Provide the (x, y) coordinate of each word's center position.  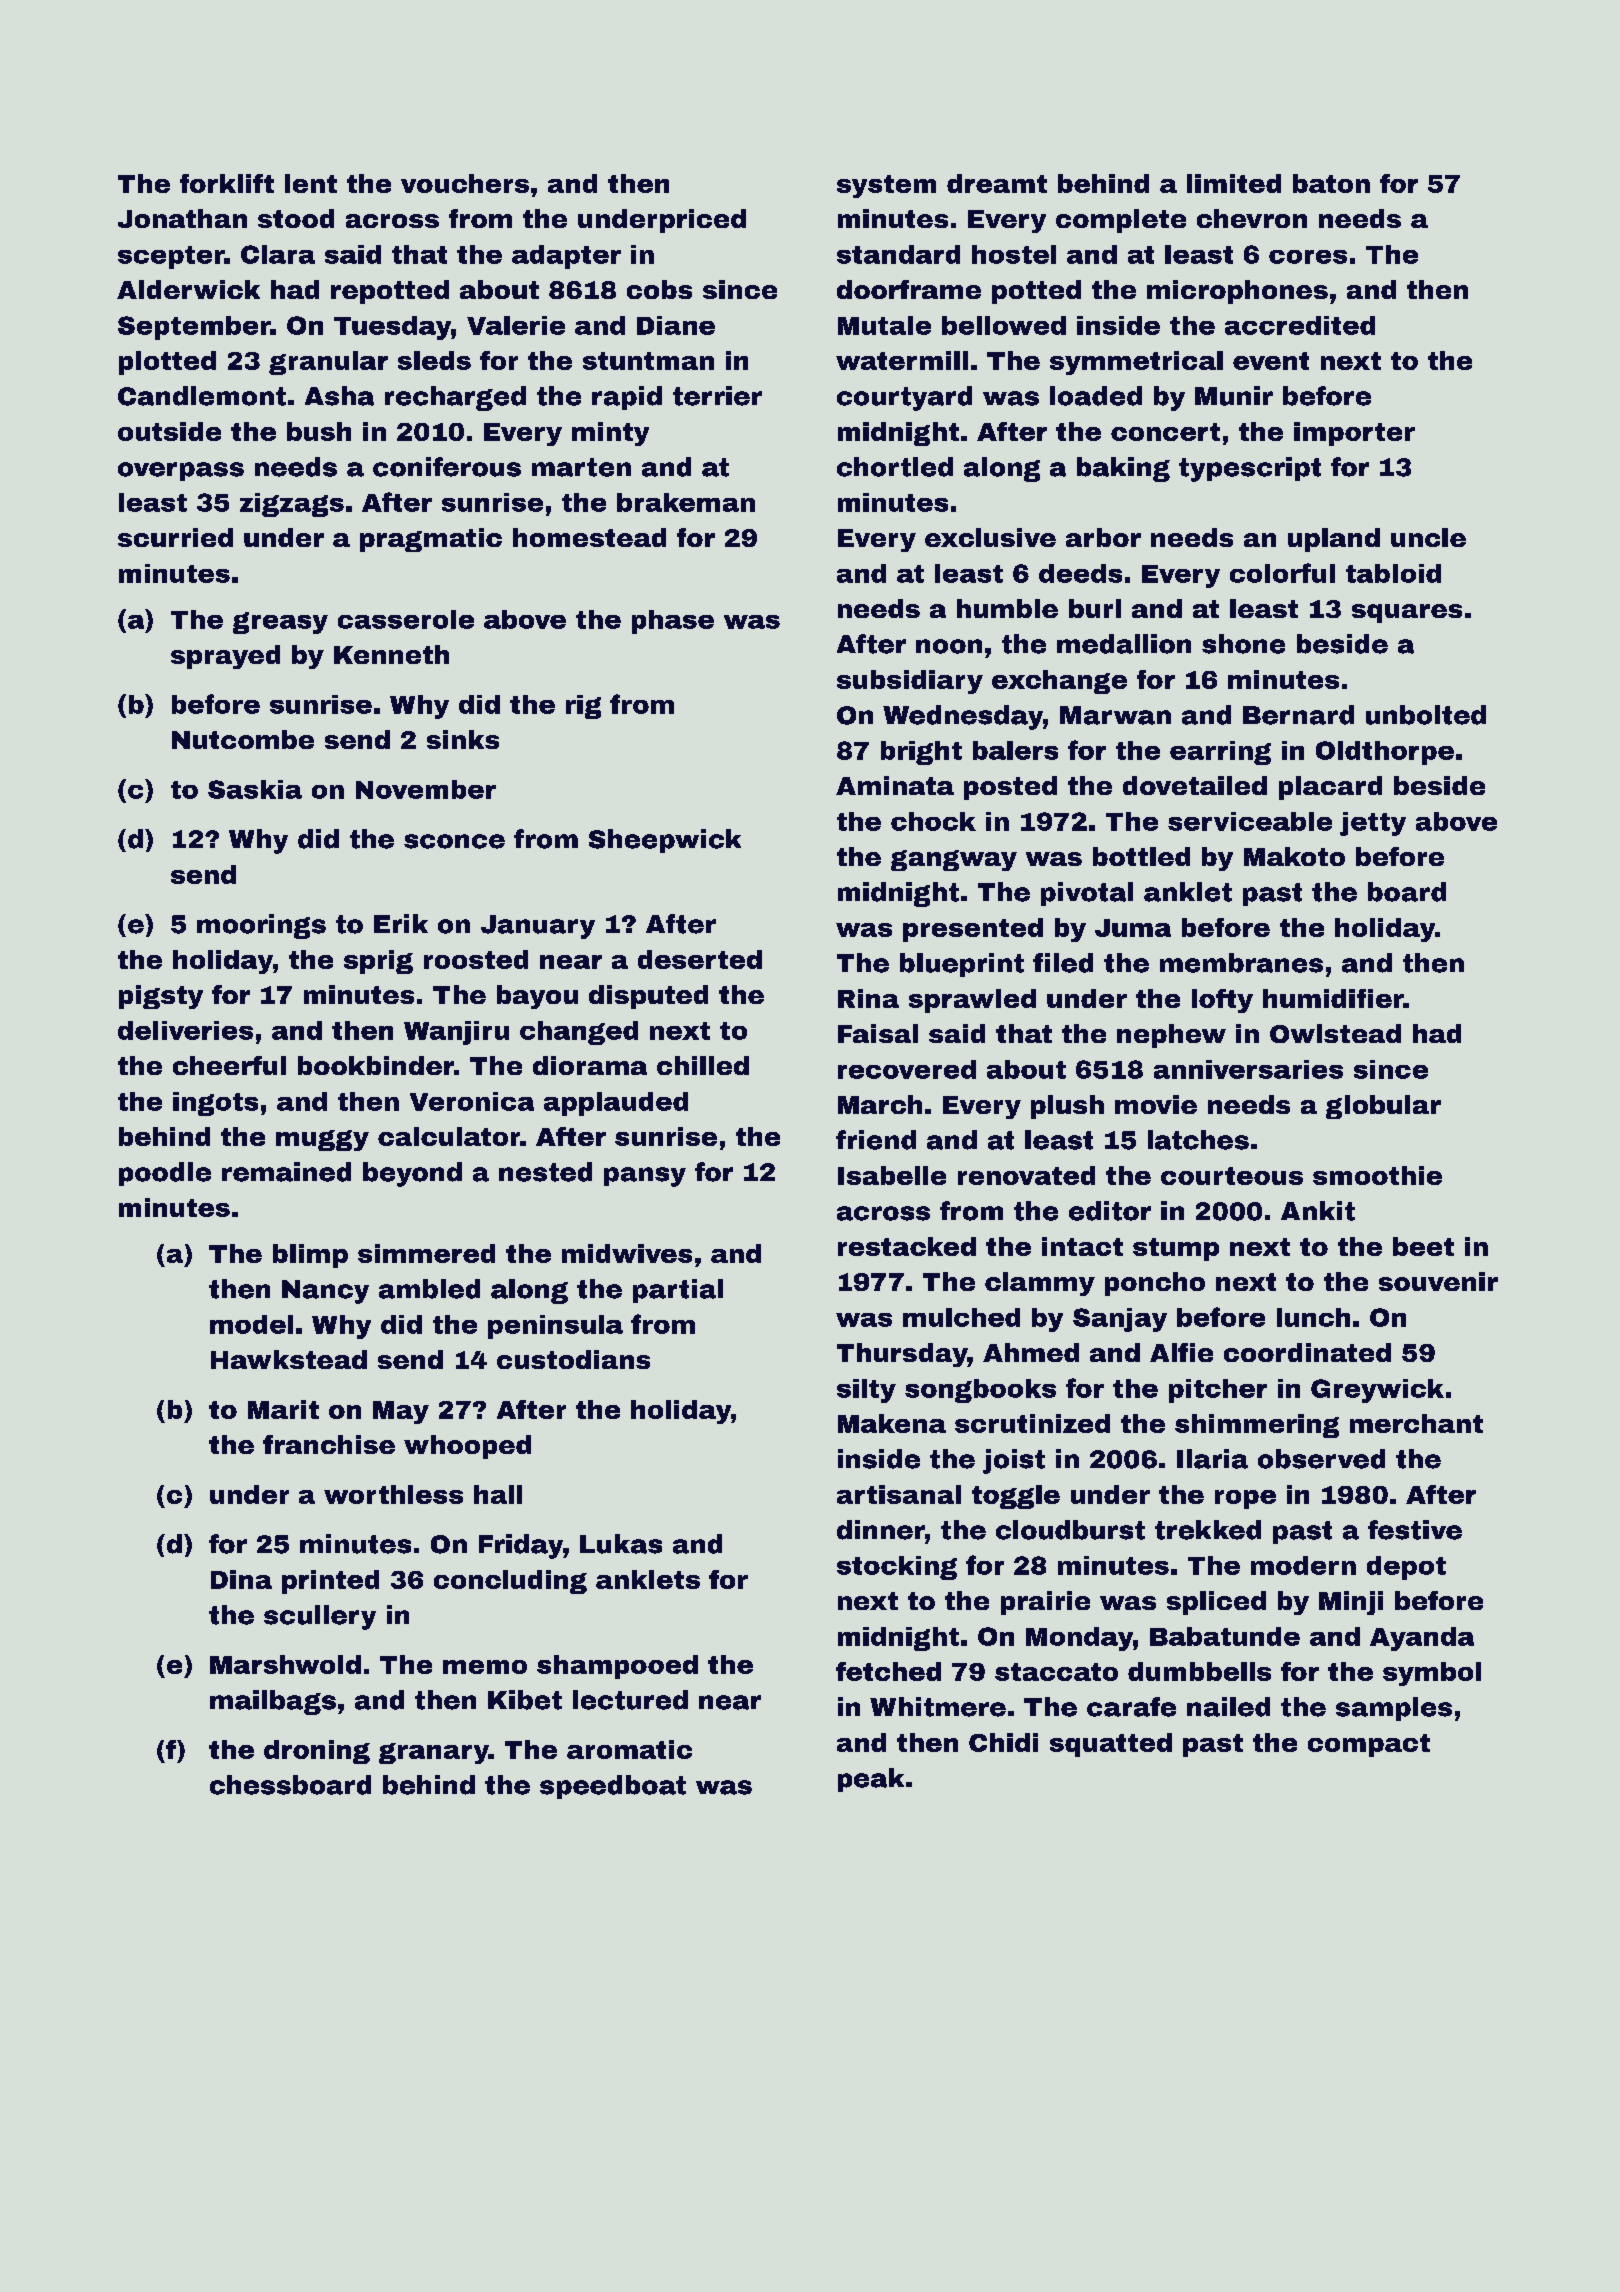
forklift (227, 183)
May (401, 1412)
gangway (954, 860)
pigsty (161, 997)
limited (1234, 183)
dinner (881, 1530)
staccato (1056, 1672)
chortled (895, 467)
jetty (1373, 824)
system (886, 186)
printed (330, 1582)
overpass (181, 471)
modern (1303, 1565)
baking (1123, 469)
